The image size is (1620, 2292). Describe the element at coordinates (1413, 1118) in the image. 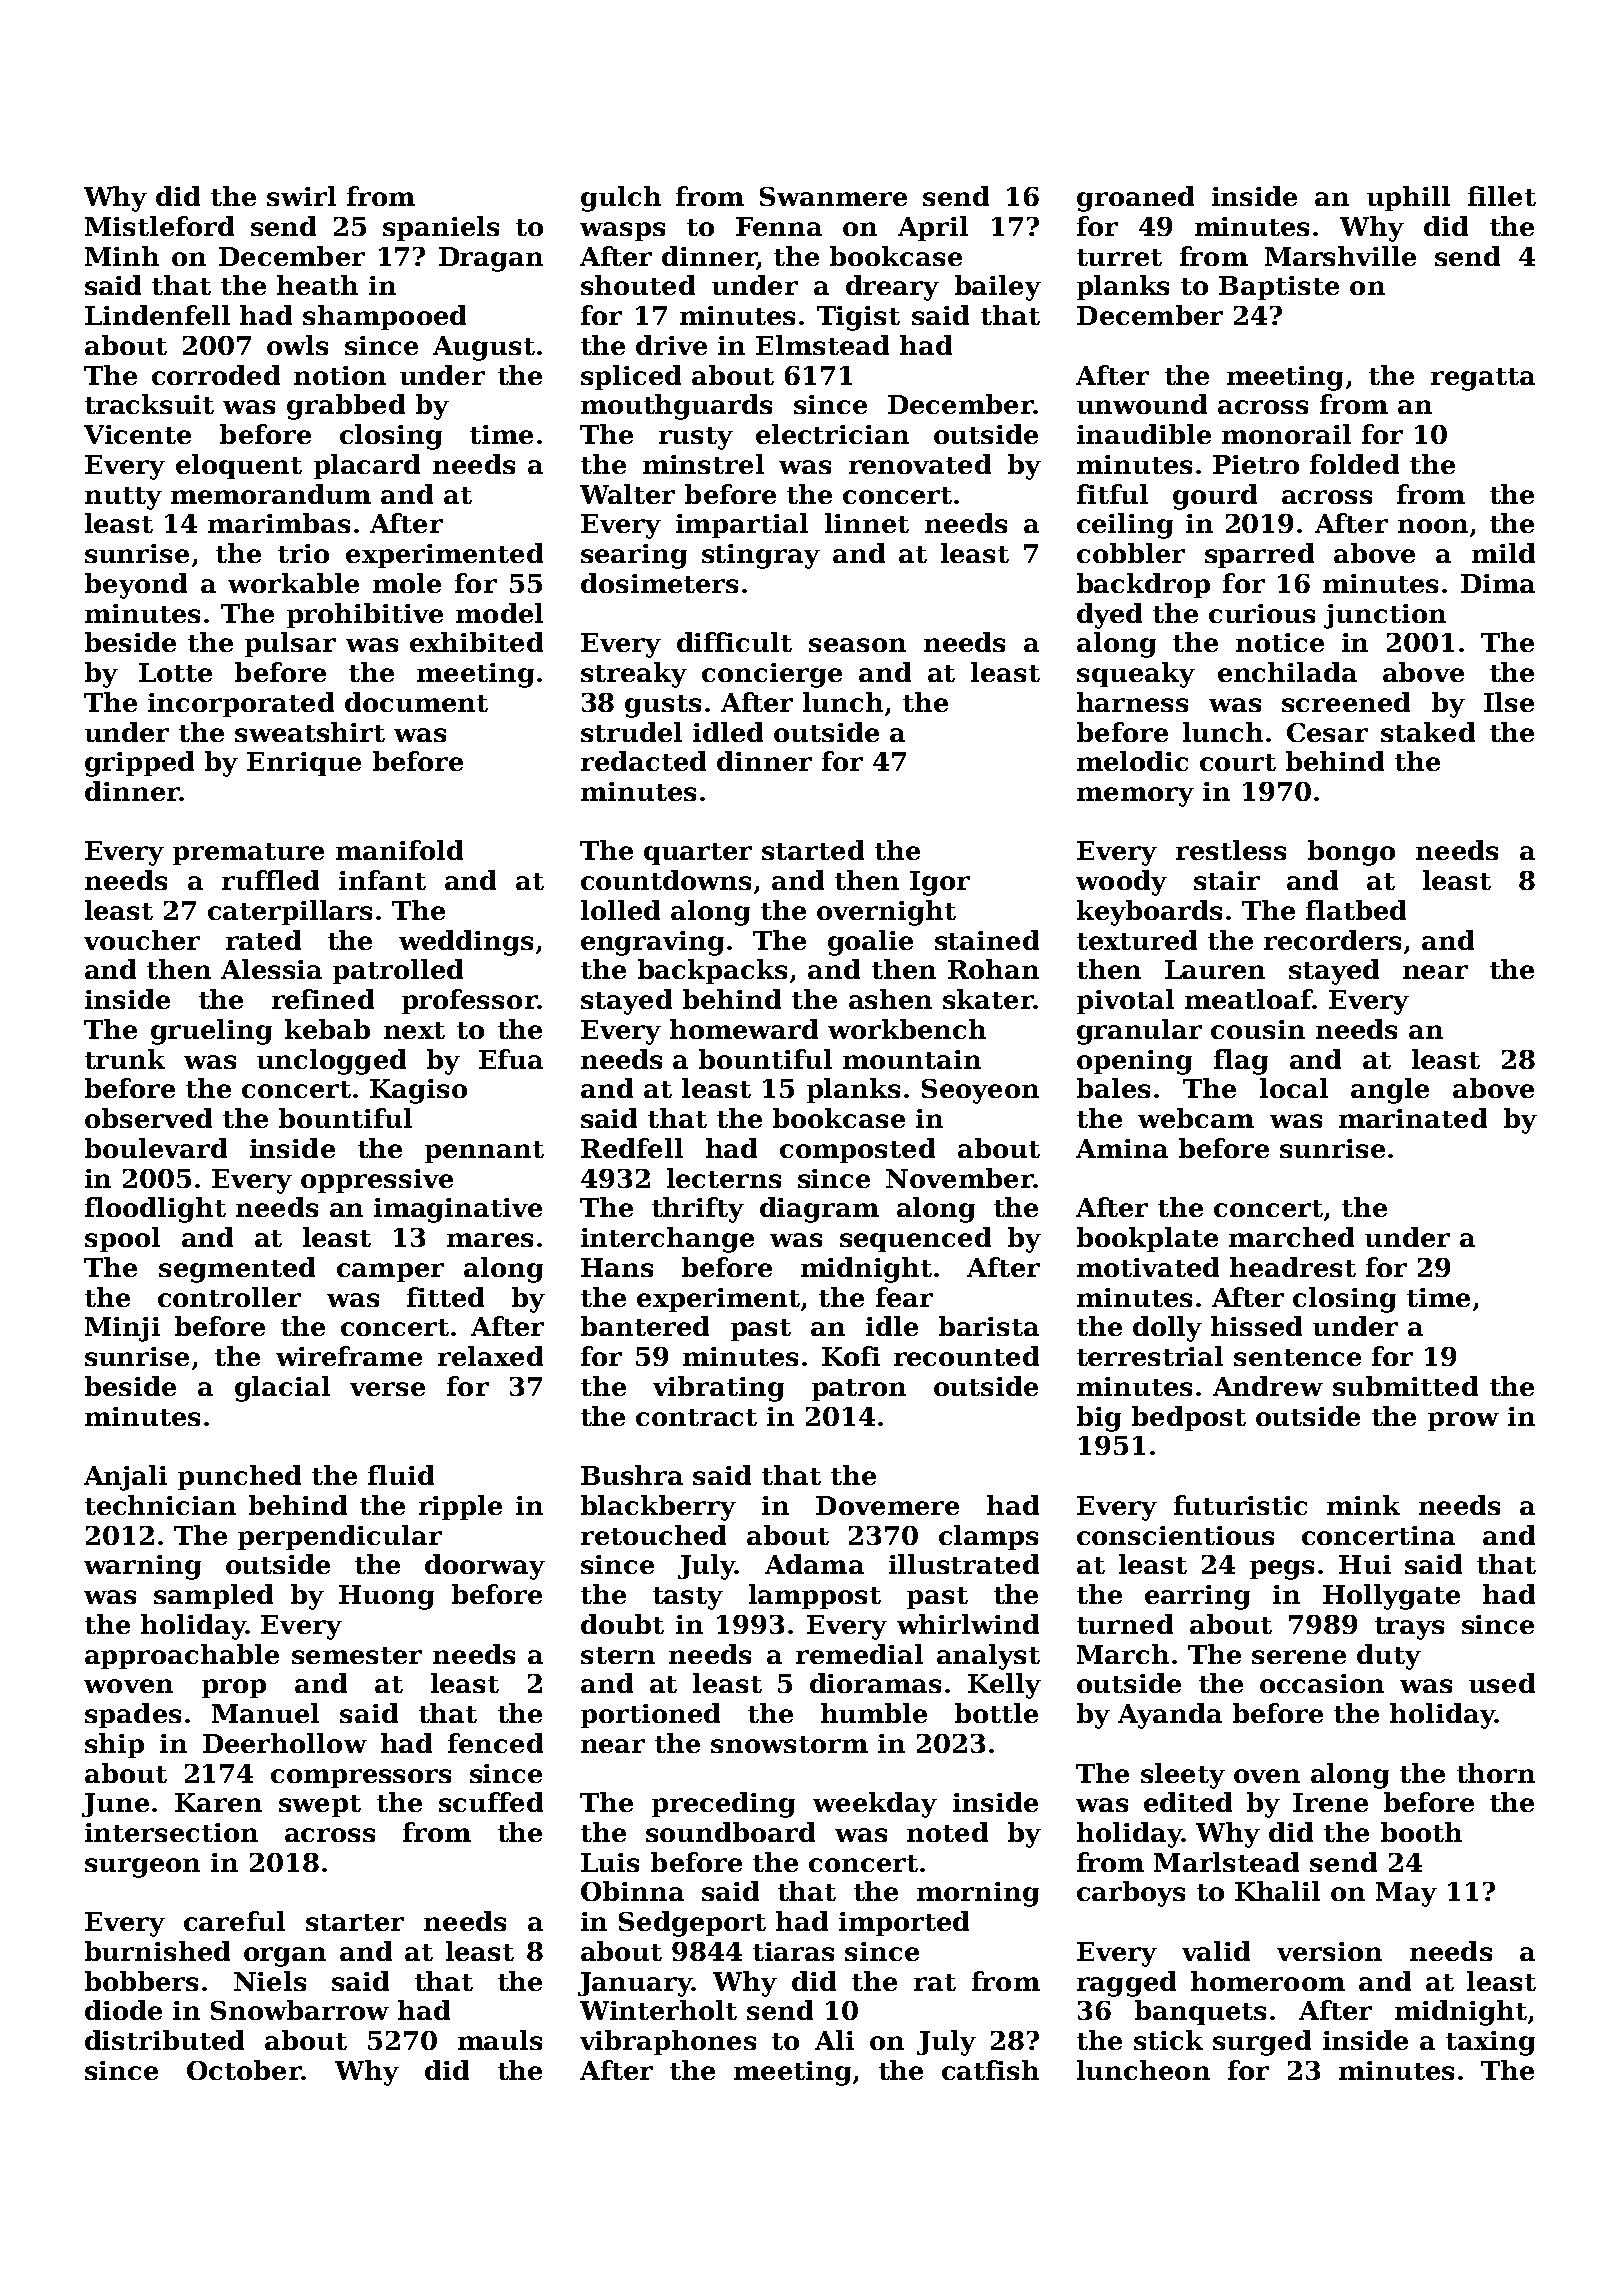

I see `marinated` at that location.
